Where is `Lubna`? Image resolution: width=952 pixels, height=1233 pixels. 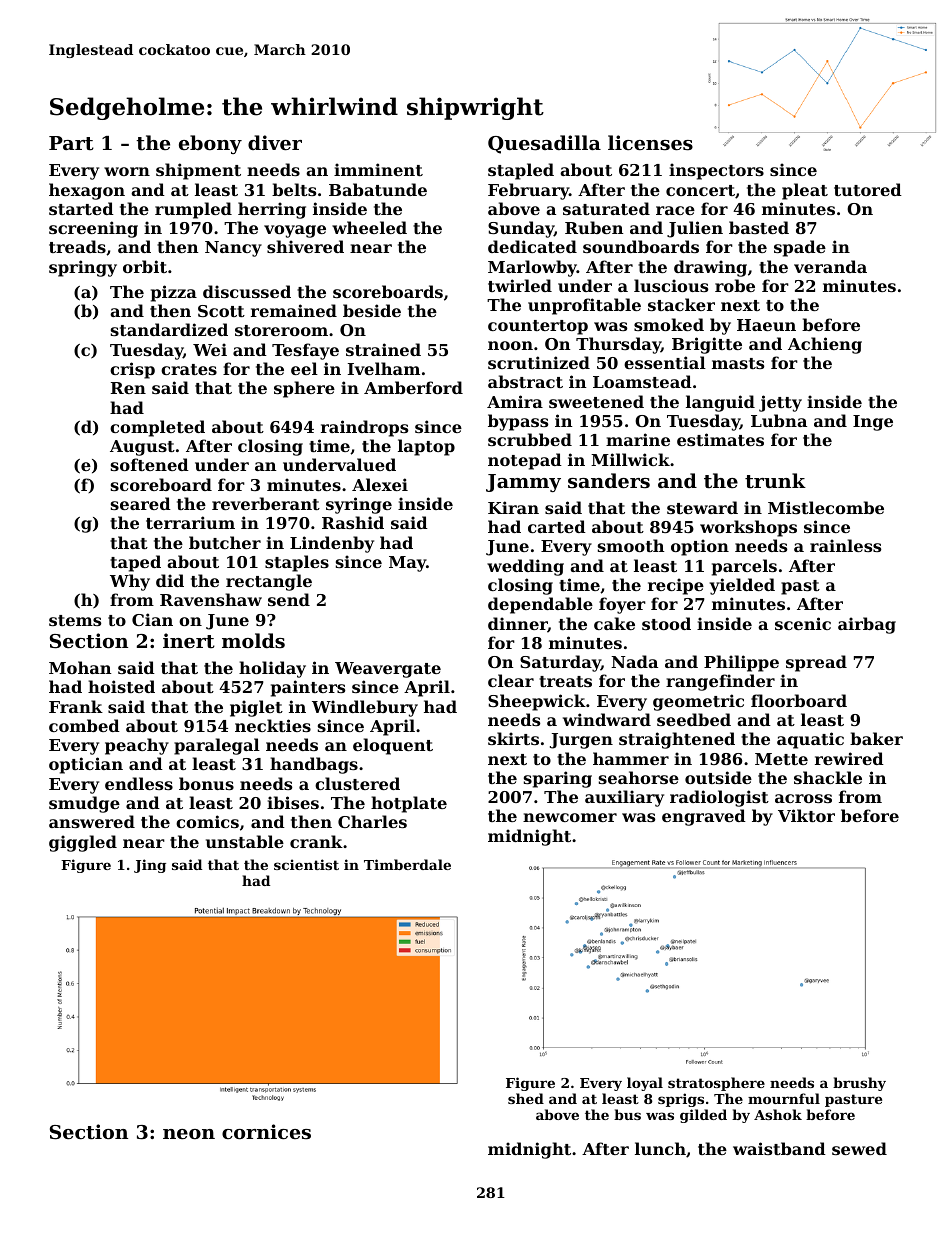
Lubna is located at coordinates (779, 420).
